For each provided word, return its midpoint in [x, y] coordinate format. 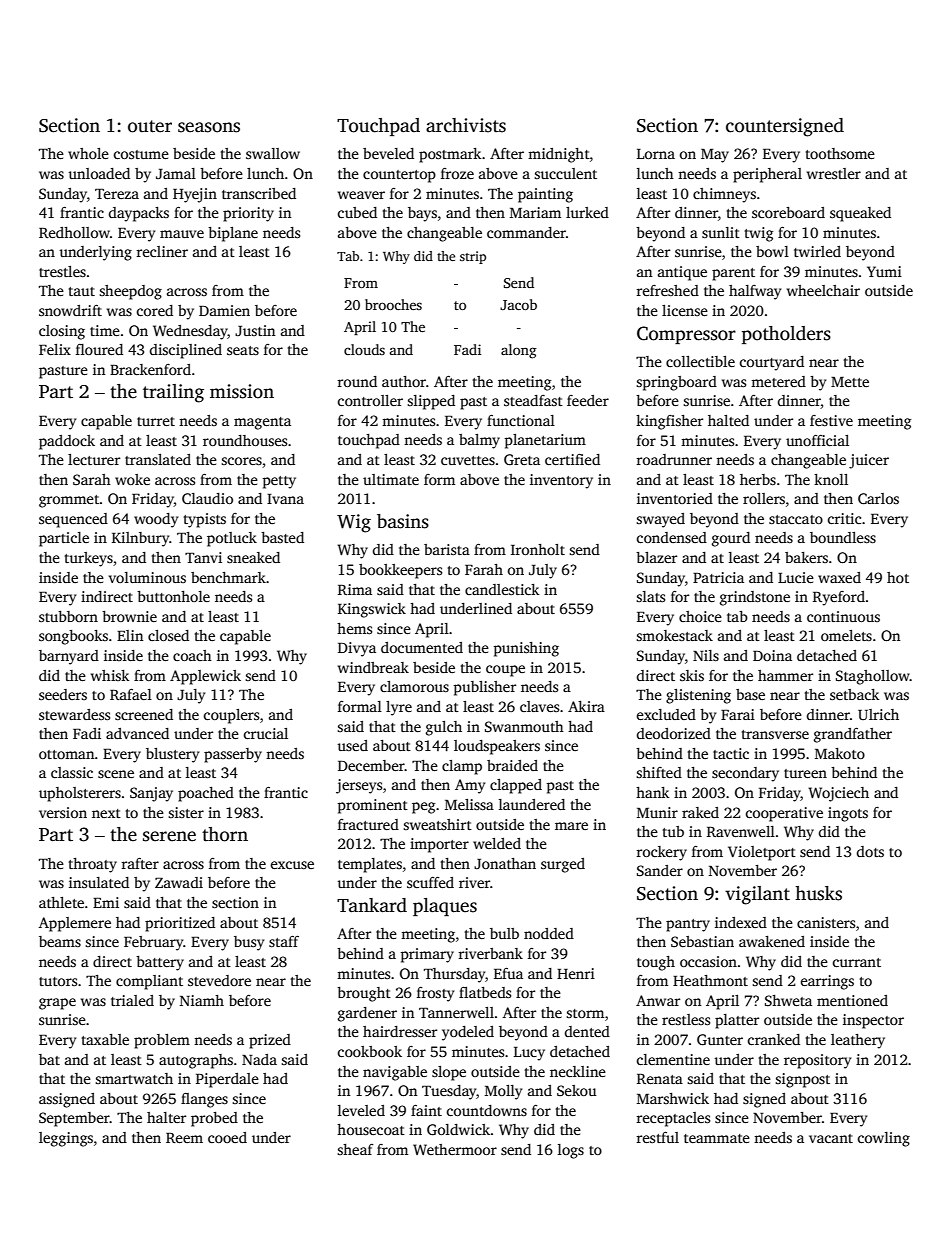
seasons [209, 127]
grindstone [755, 598]
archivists [466, 125]
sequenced [73, 520]
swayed [660, 520]
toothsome [840, 153]
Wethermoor [455, 1149]
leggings [66, 1139]
